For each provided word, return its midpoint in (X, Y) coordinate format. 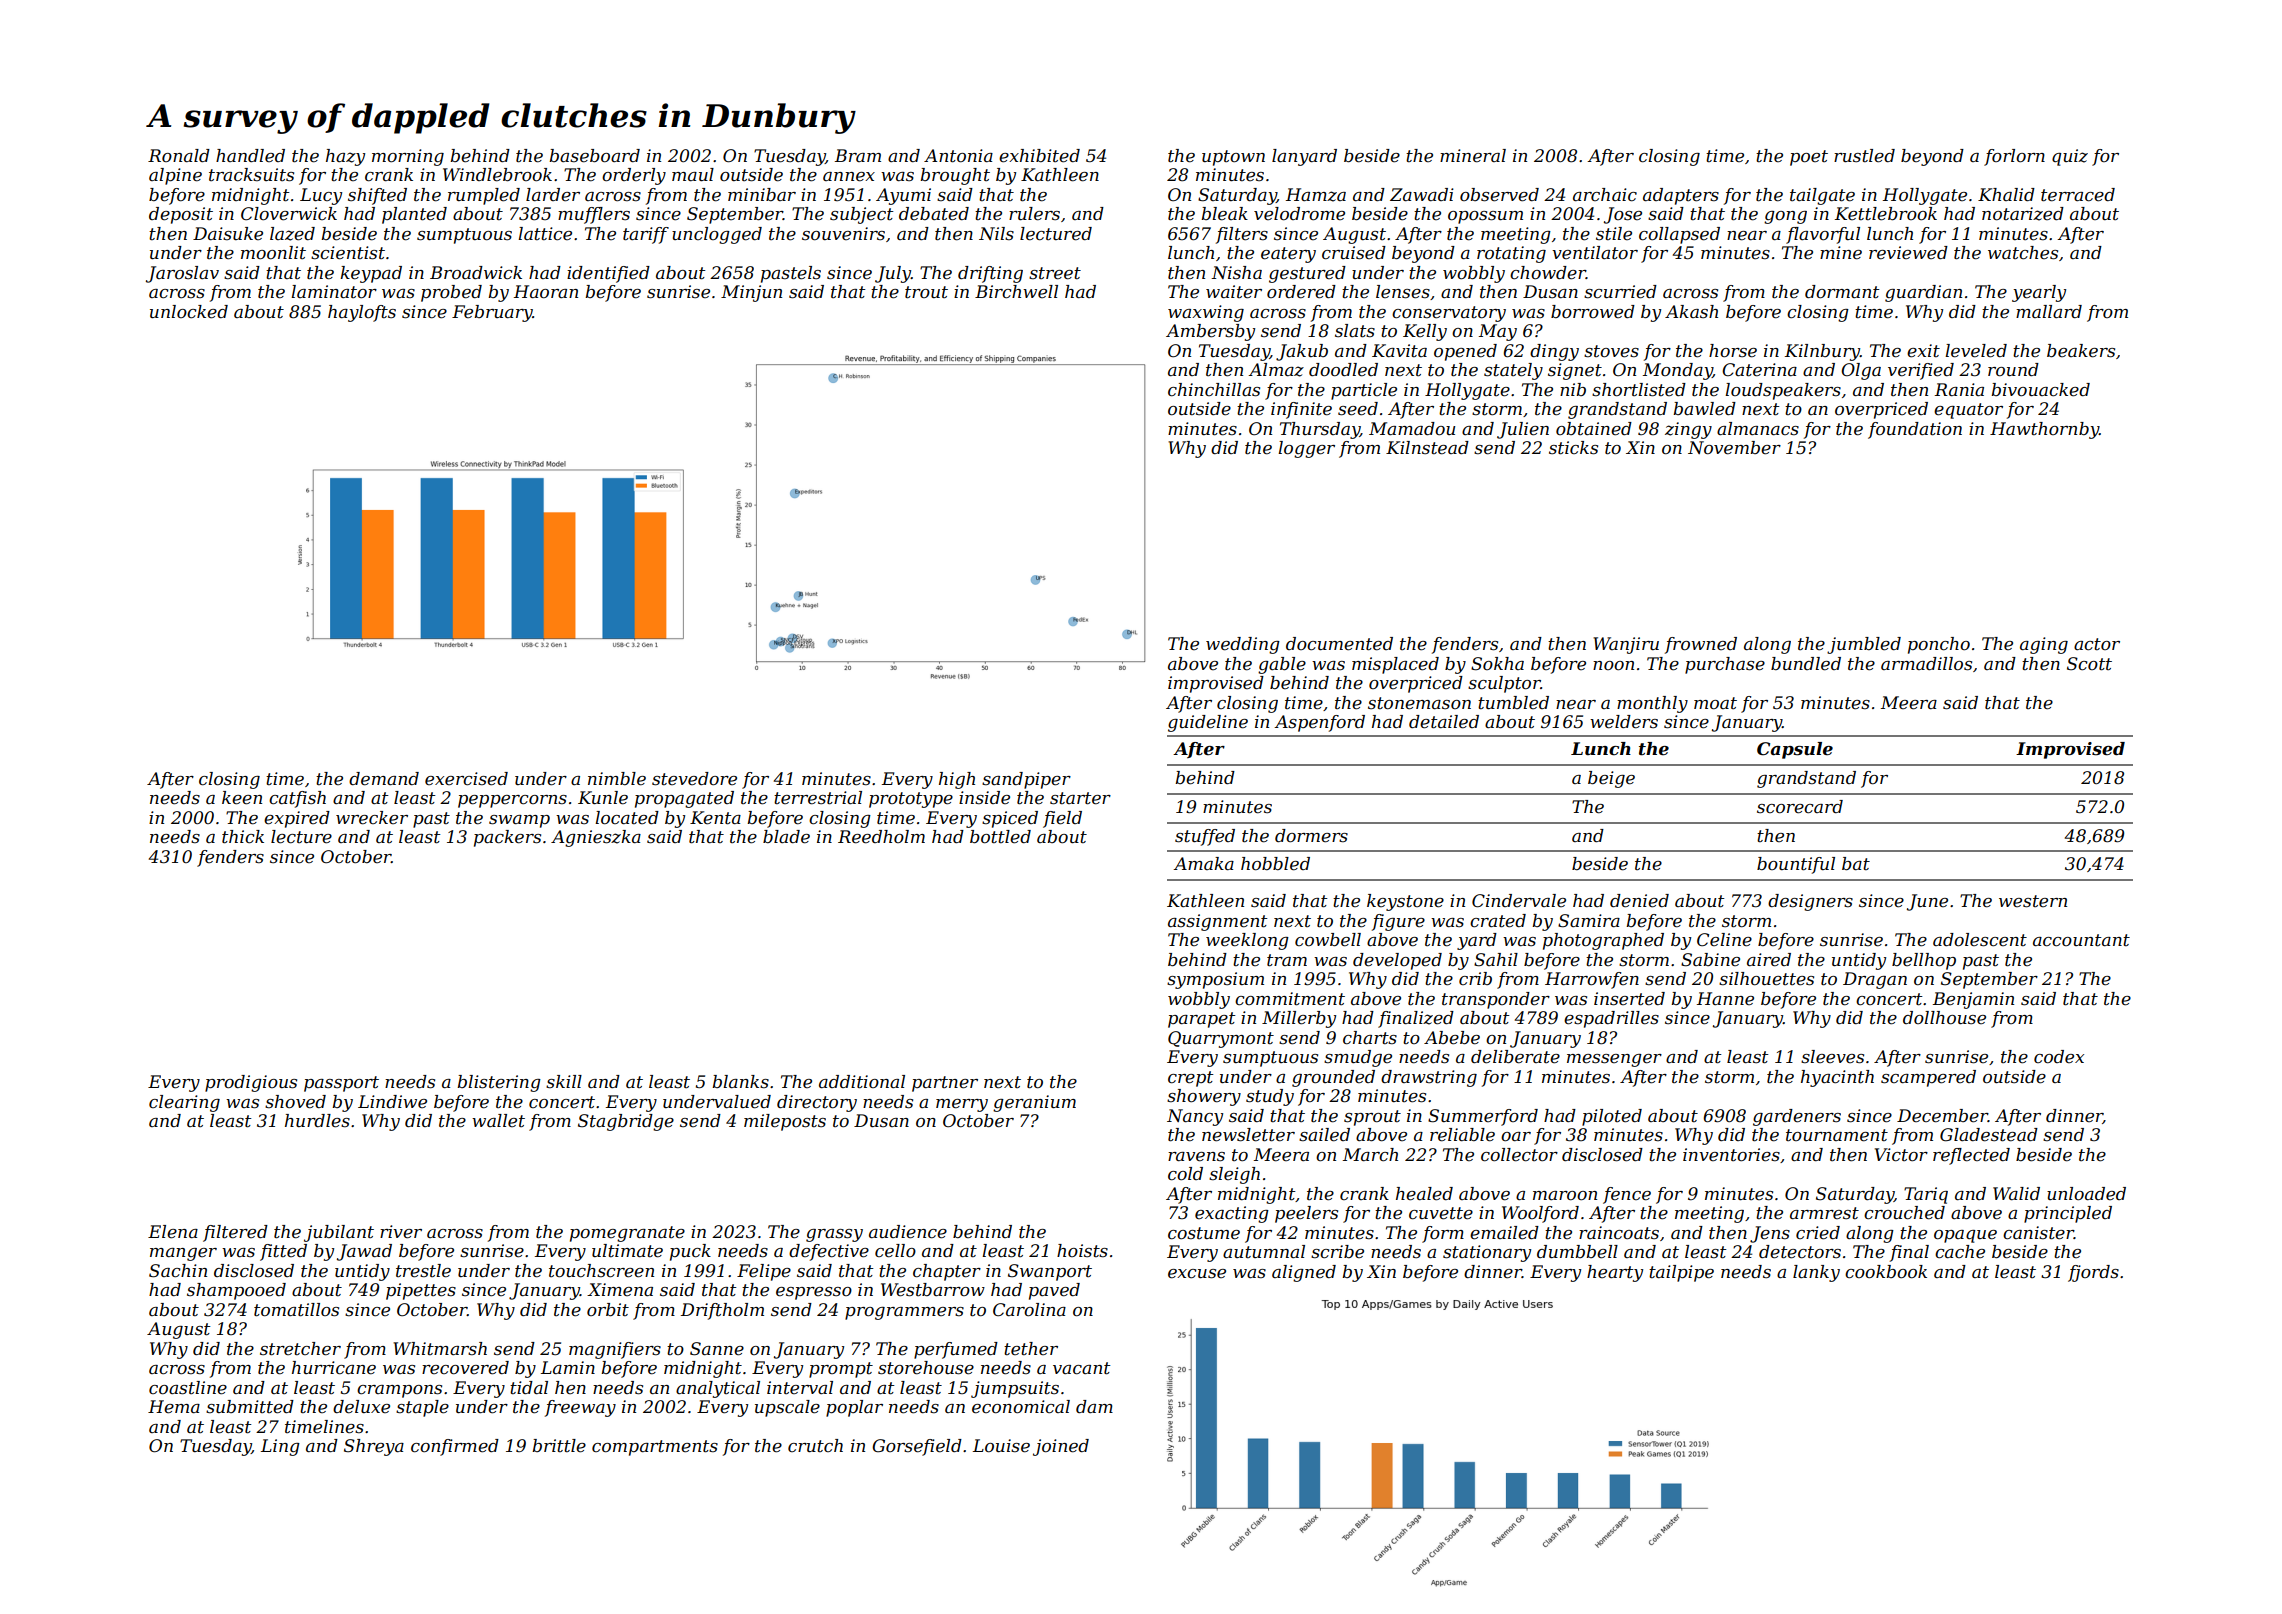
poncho (1939, 645)
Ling (280, 1447)
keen (242, 798)
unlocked (189, 312)
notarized (2023, 214)
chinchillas (1214, 390)
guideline (1208, 723)
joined (1061, 1447)
